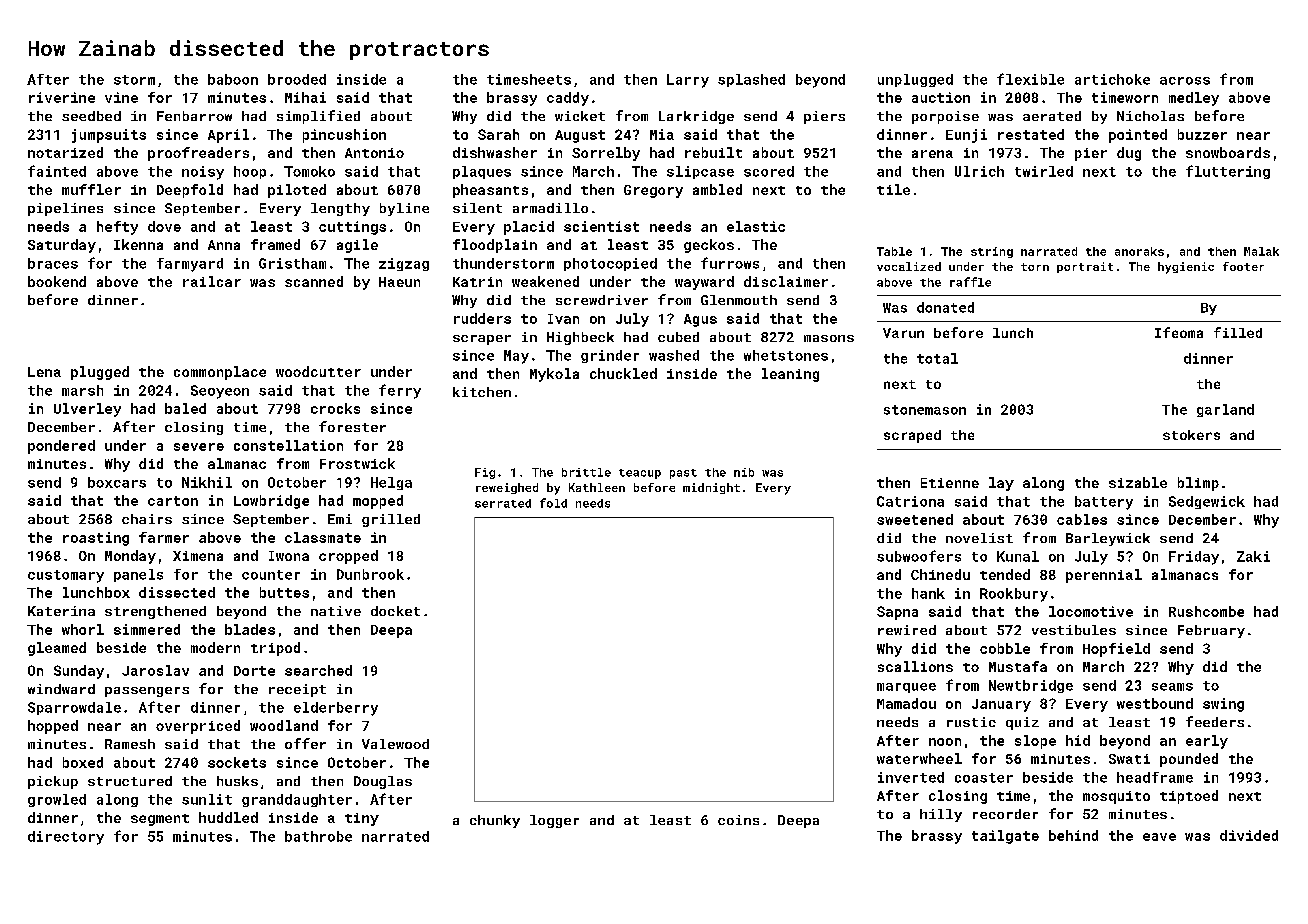 The image size is (1308, 924). I want to click on sizable, so click(1138, 482).
